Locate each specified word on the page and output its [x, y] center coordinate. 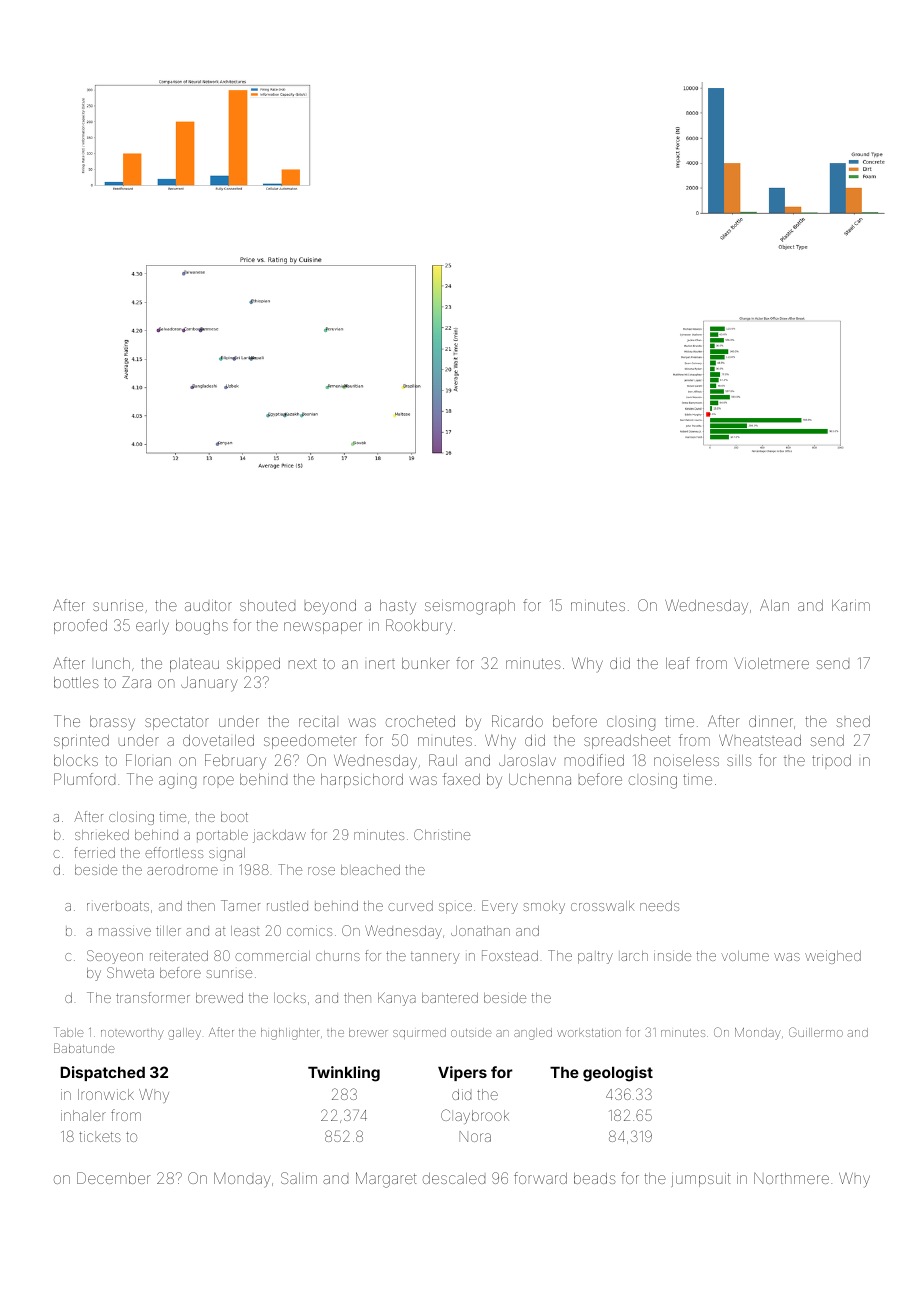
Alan [774, 605]
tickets [100, 1136]
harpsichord [362, 781]
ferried [94, 852]
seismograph [470, 607]
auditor [208, 605]
